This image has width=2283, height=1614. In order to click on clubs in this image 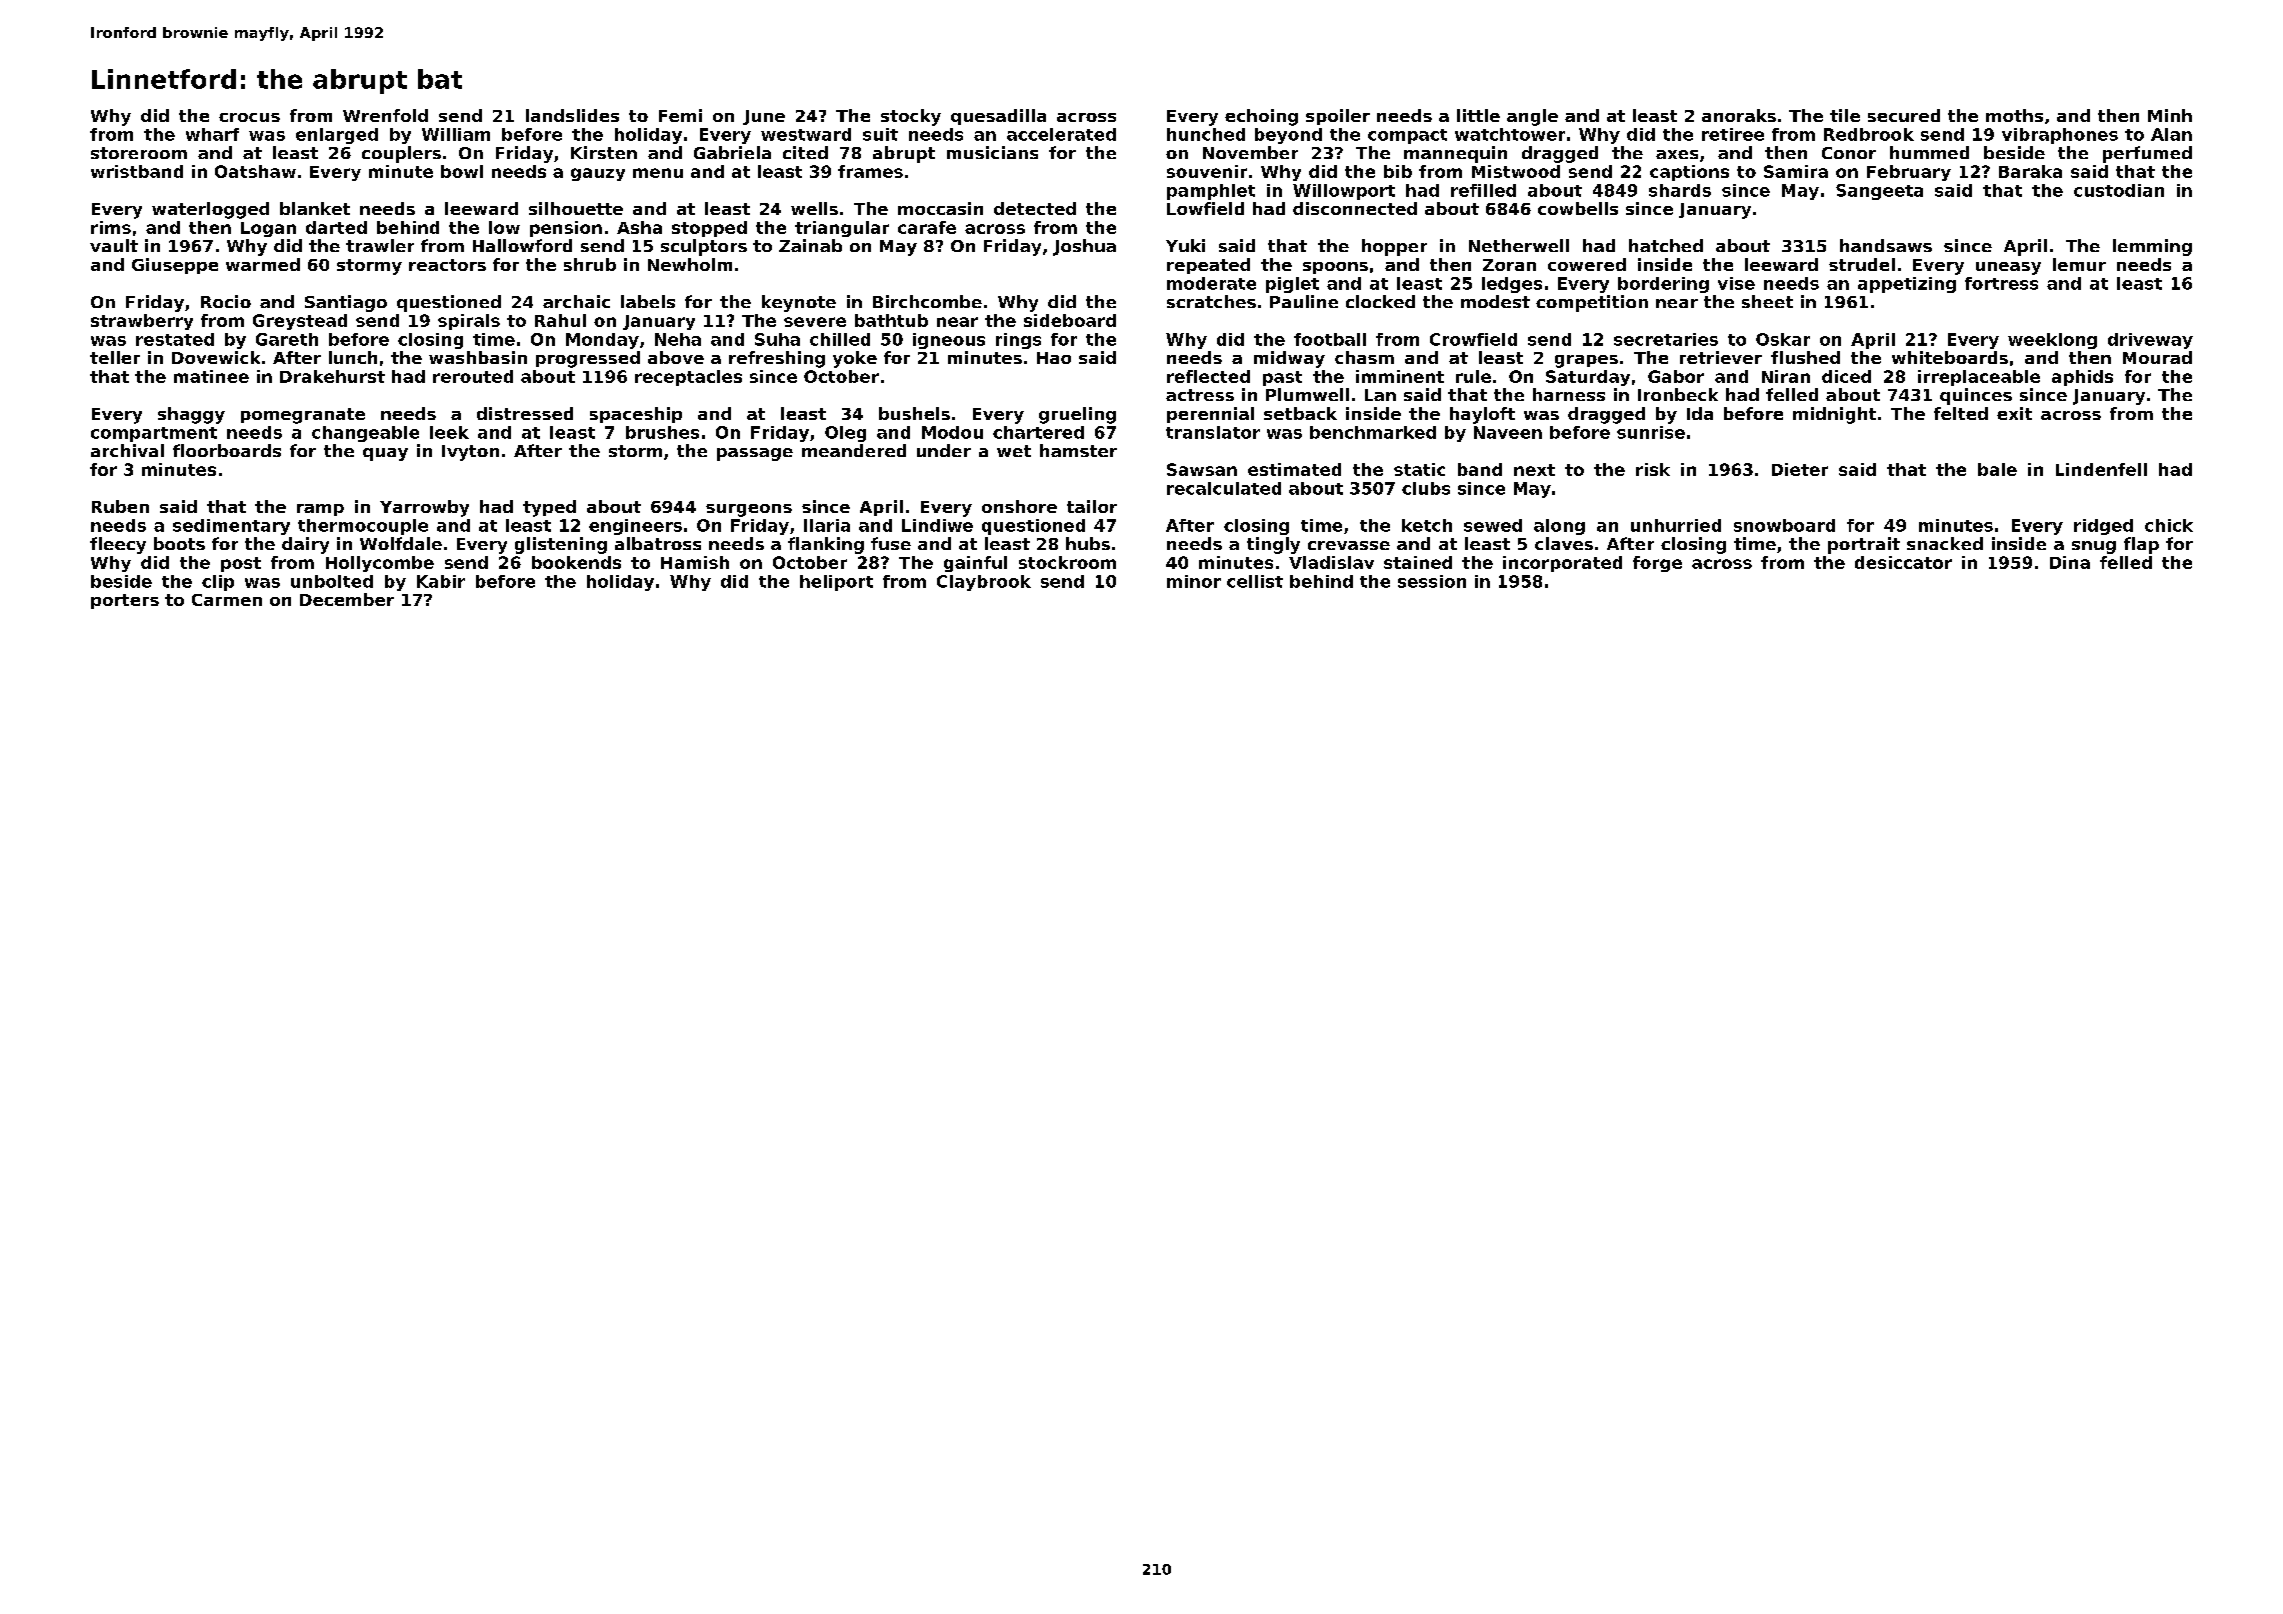, I will do `click(1426, 488)`.
